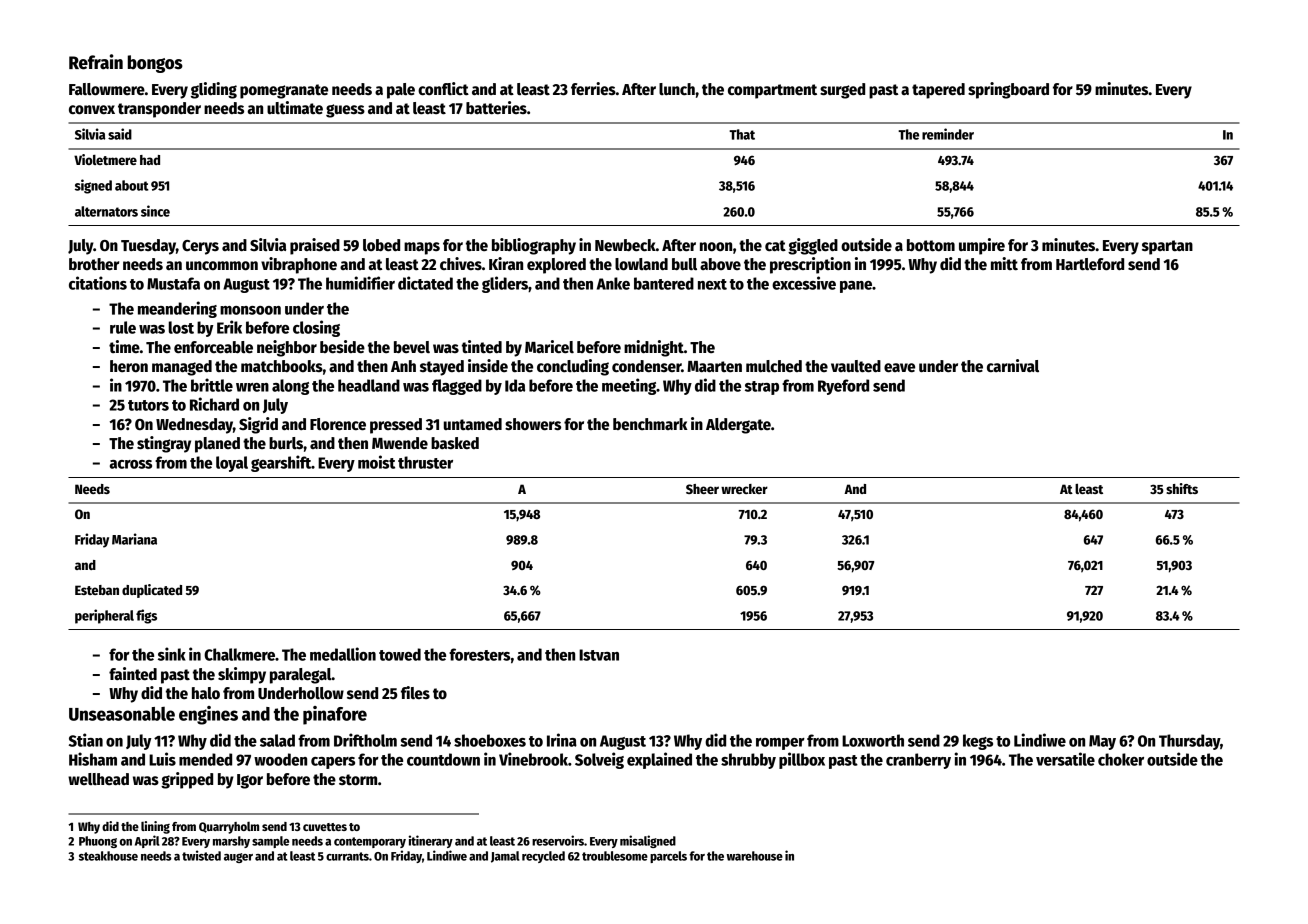  Describe the element at coordinates (479, 654) in the image. I see `foresters` at that location.
